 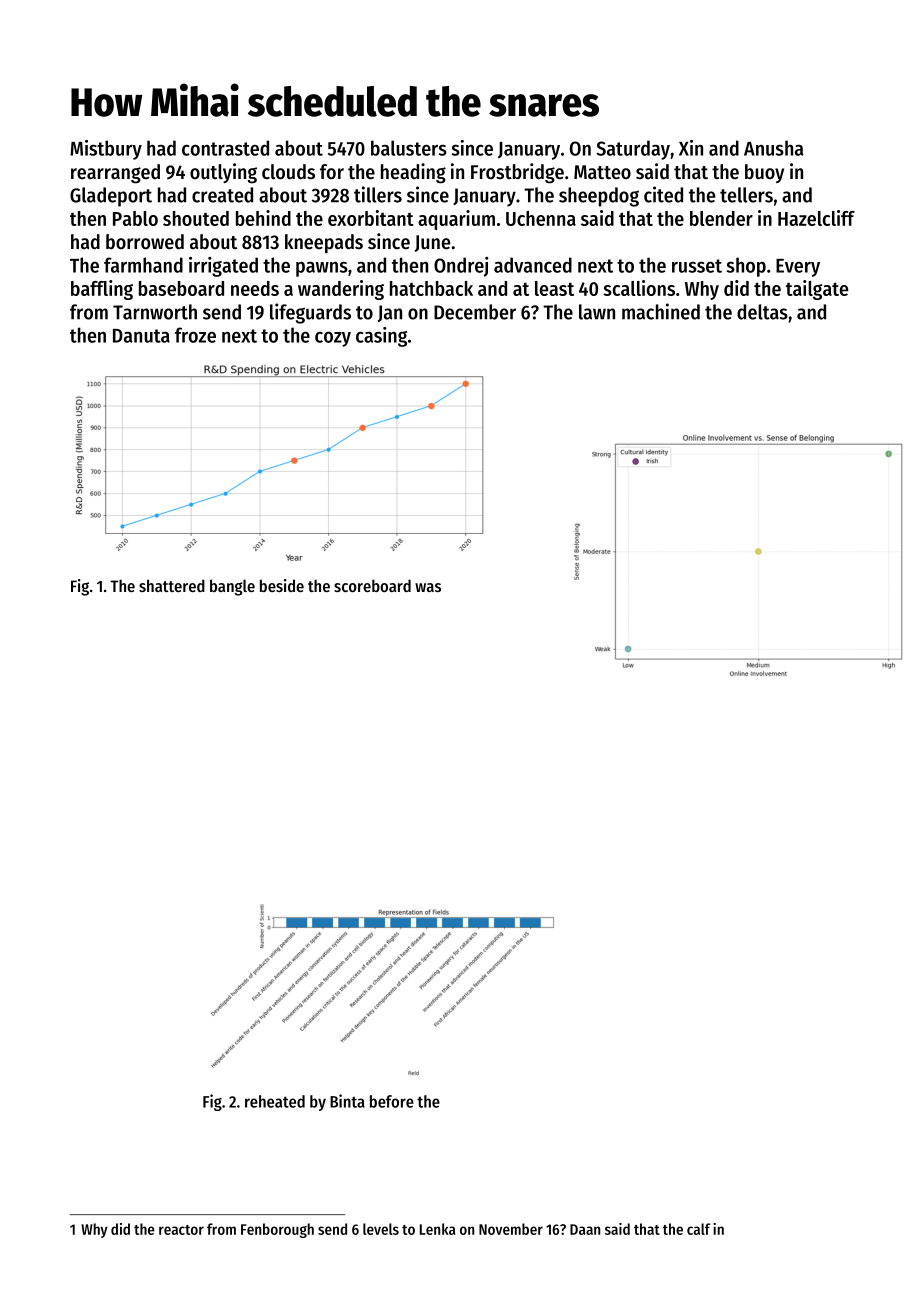 What do you see at coordinates (517, 173) in the page?
I see `Frostbridge` at bounding box center [517, 173].
